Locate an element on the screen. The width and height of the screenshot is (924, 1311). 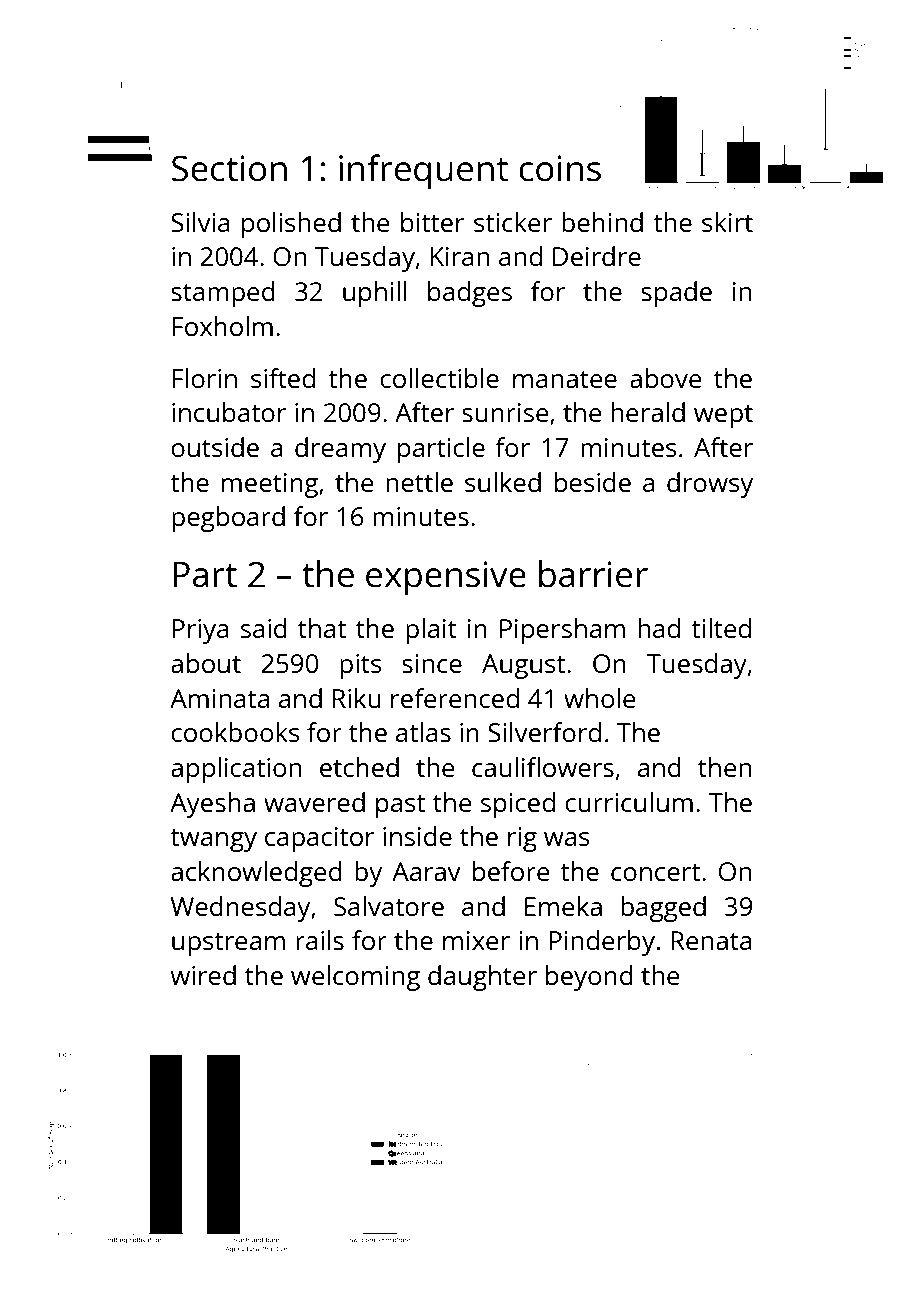
nettle is located at coordinates (419, 482).
